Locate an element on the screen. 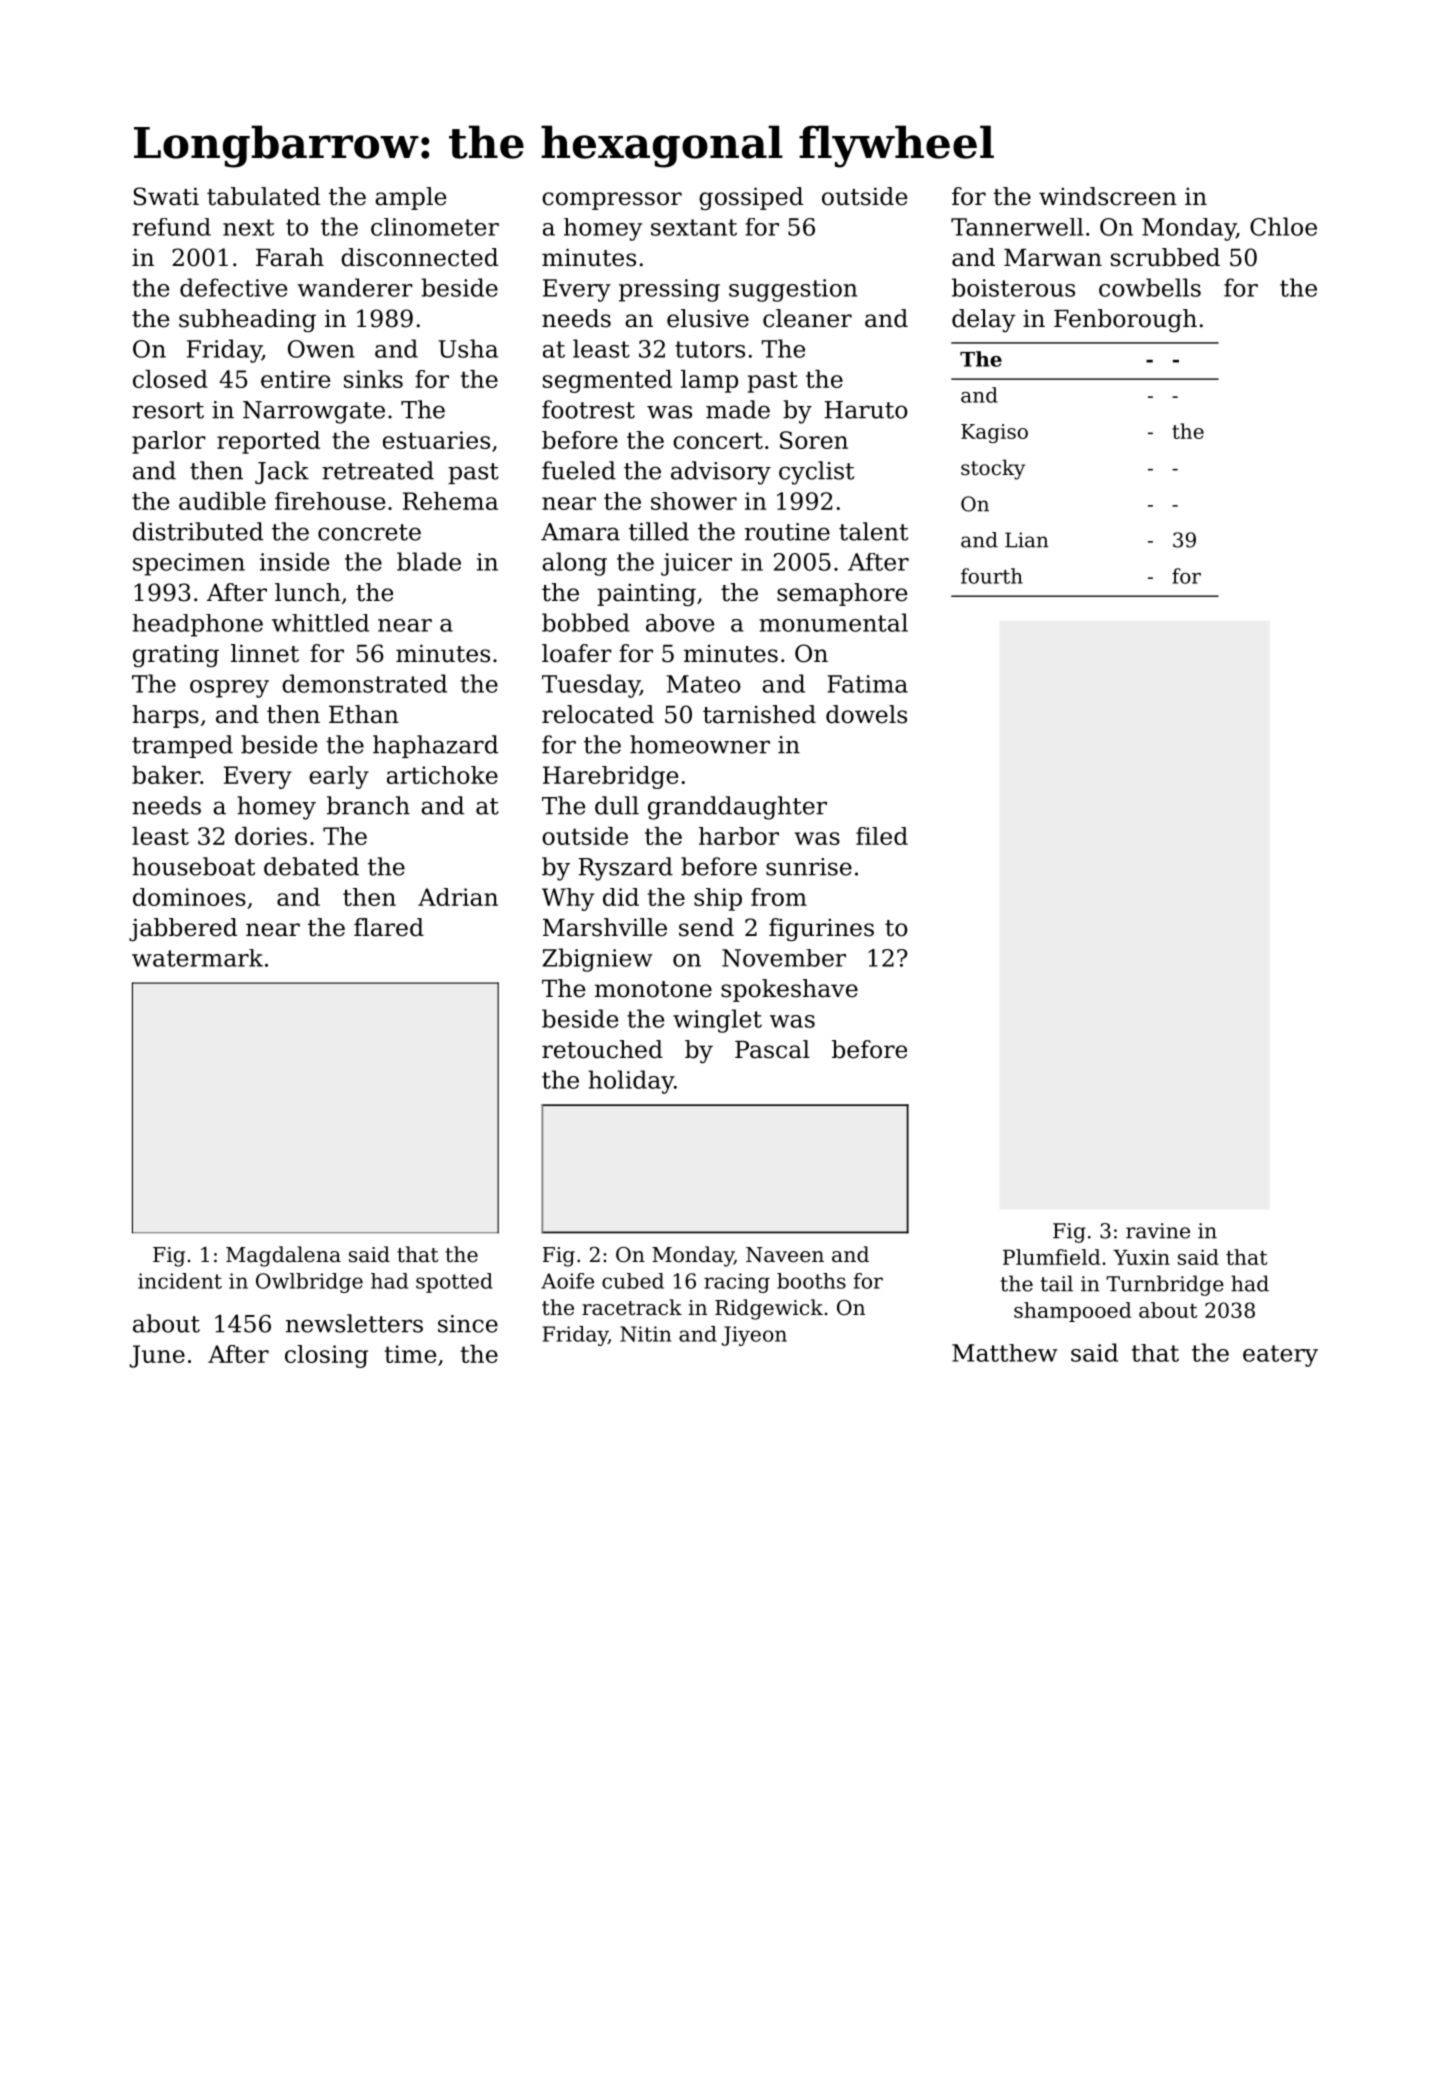 The height and width of the screenshot is (2100, 1450). Swati is located at coordinates (166, 196).
